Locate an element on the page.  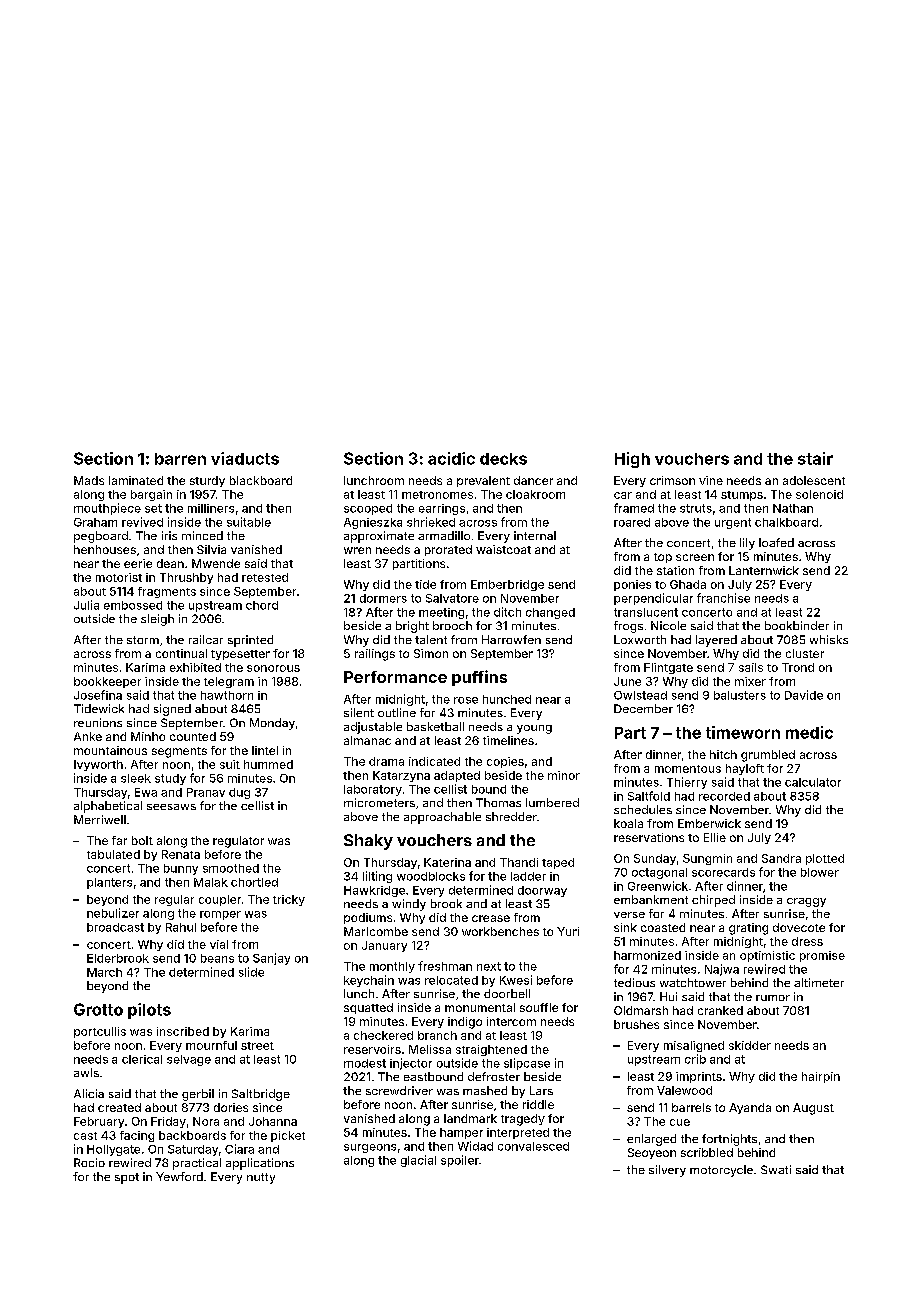
awls is located at coordinates (86, 1072).
